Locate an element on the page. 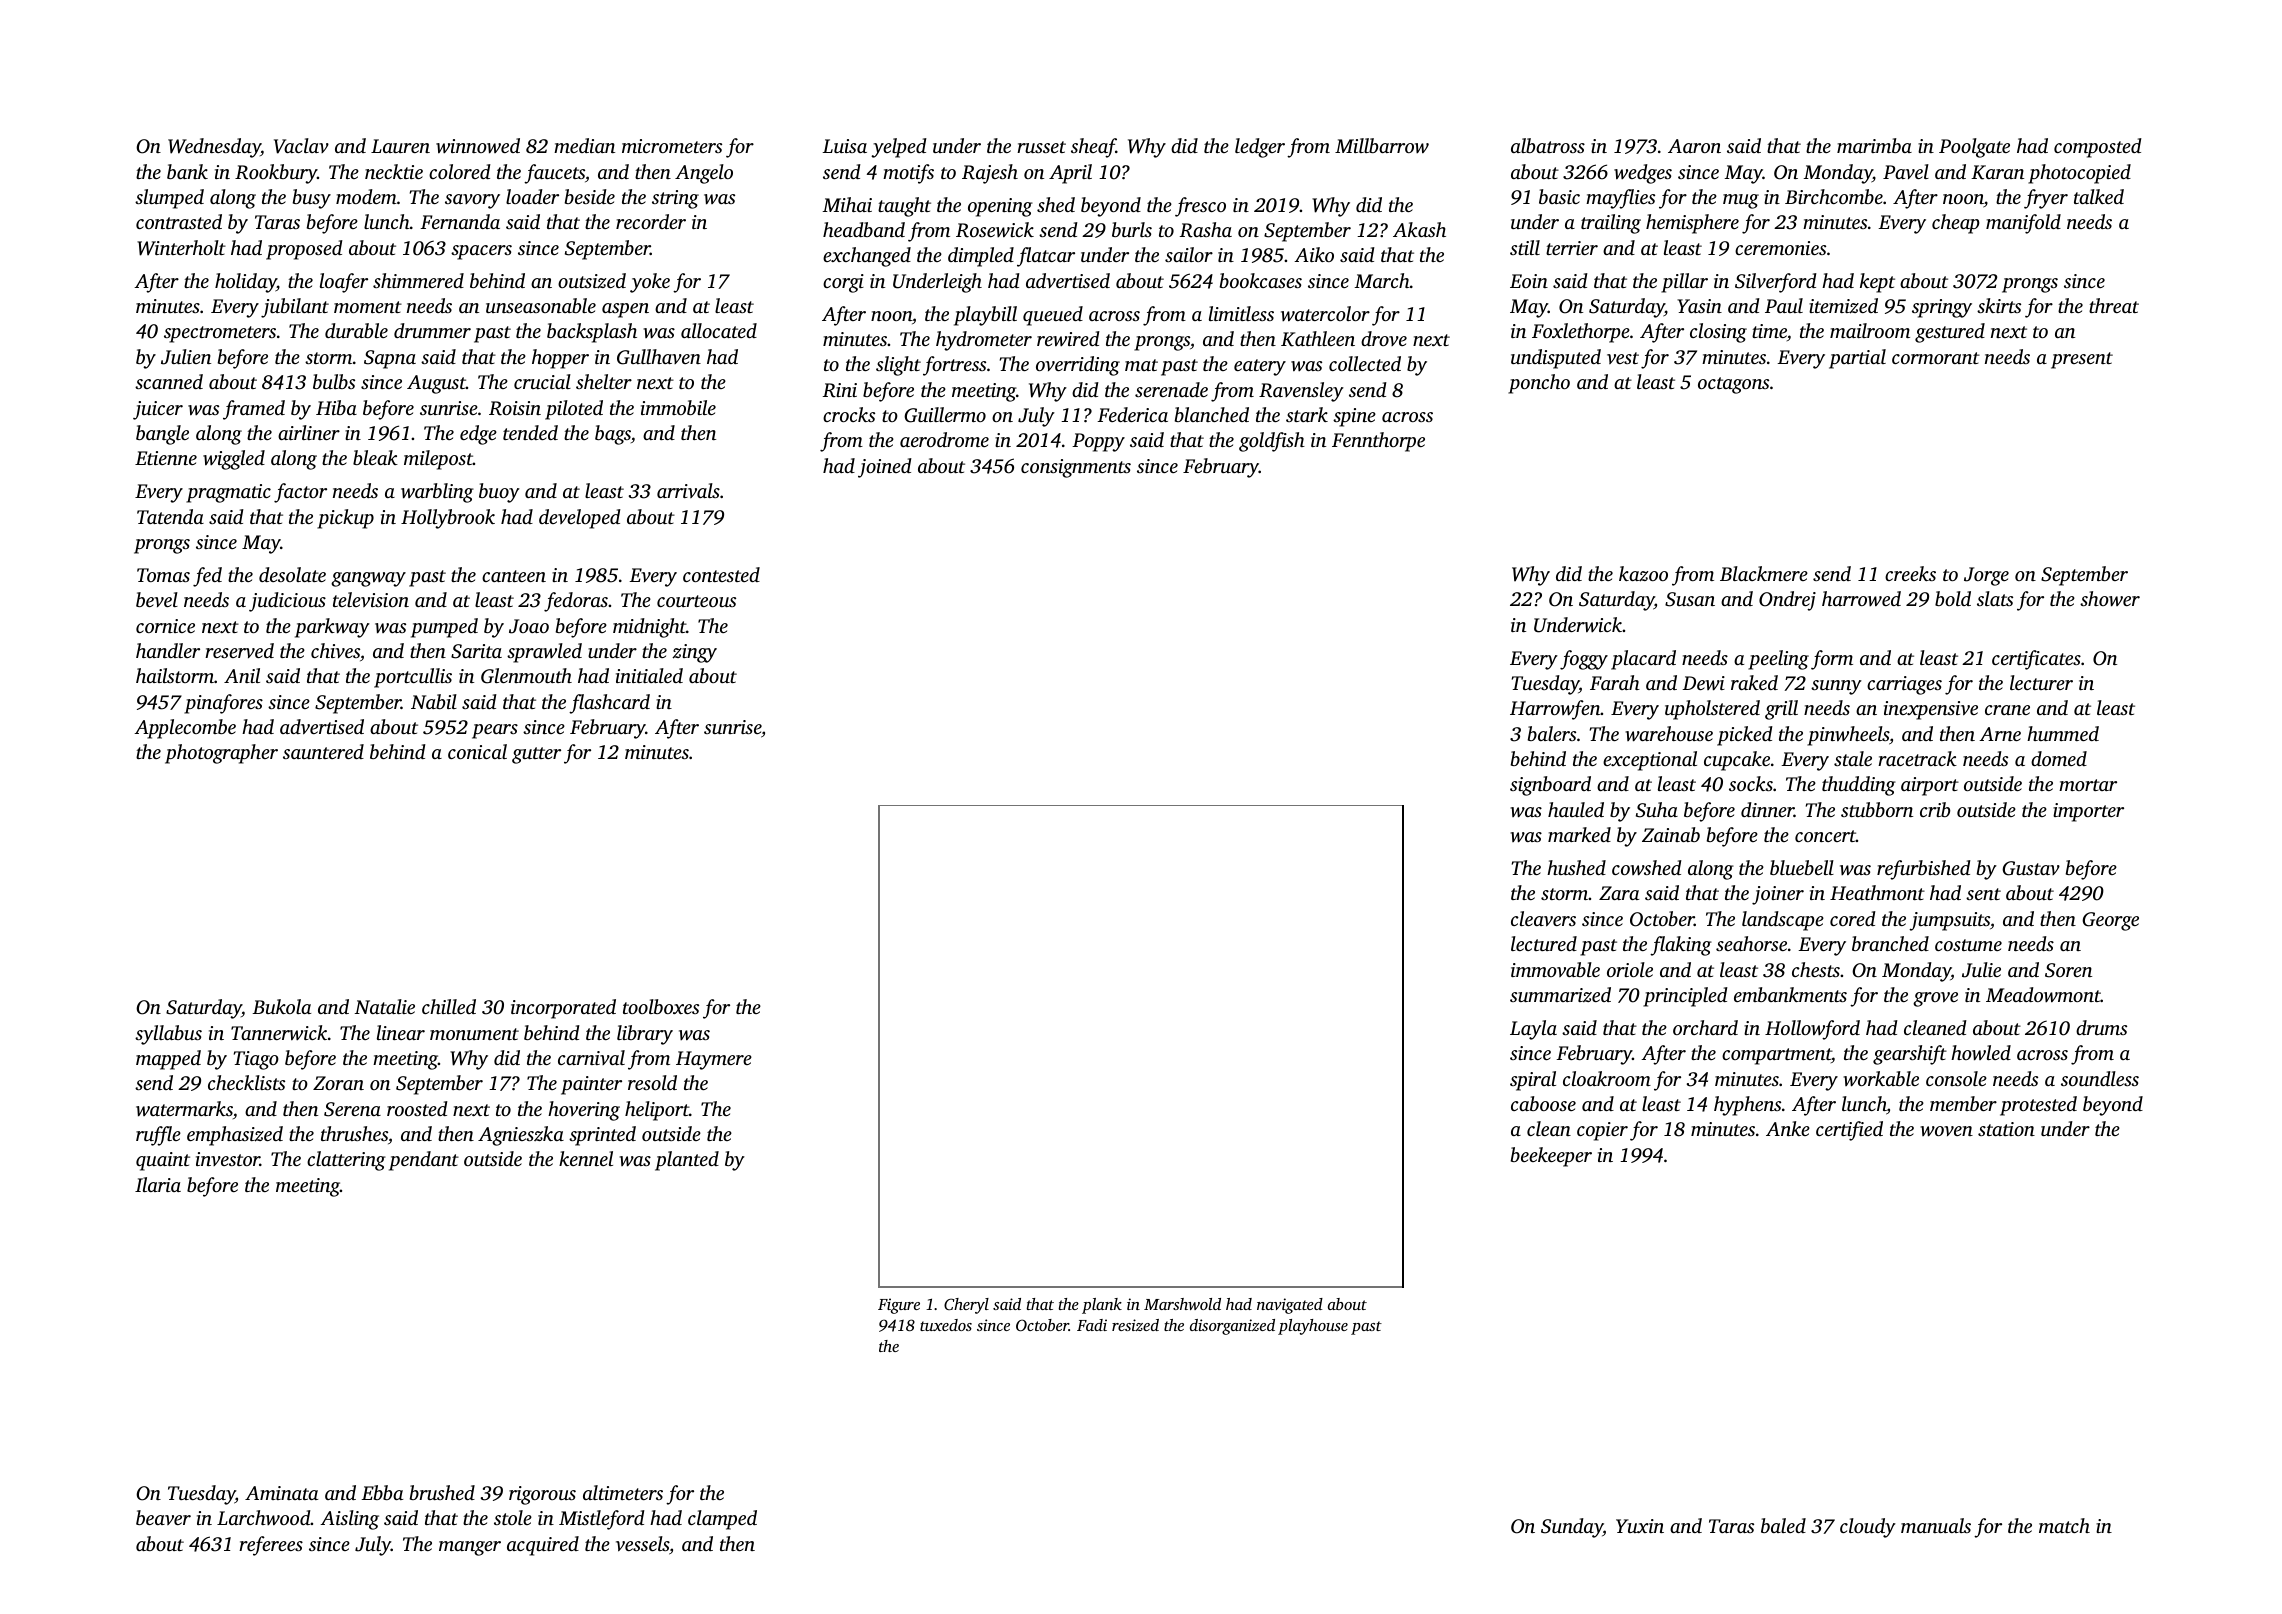 Image resolution: width=2282 pixels, height=1614 pixels. faucets is located at coordinates (554, 174).
